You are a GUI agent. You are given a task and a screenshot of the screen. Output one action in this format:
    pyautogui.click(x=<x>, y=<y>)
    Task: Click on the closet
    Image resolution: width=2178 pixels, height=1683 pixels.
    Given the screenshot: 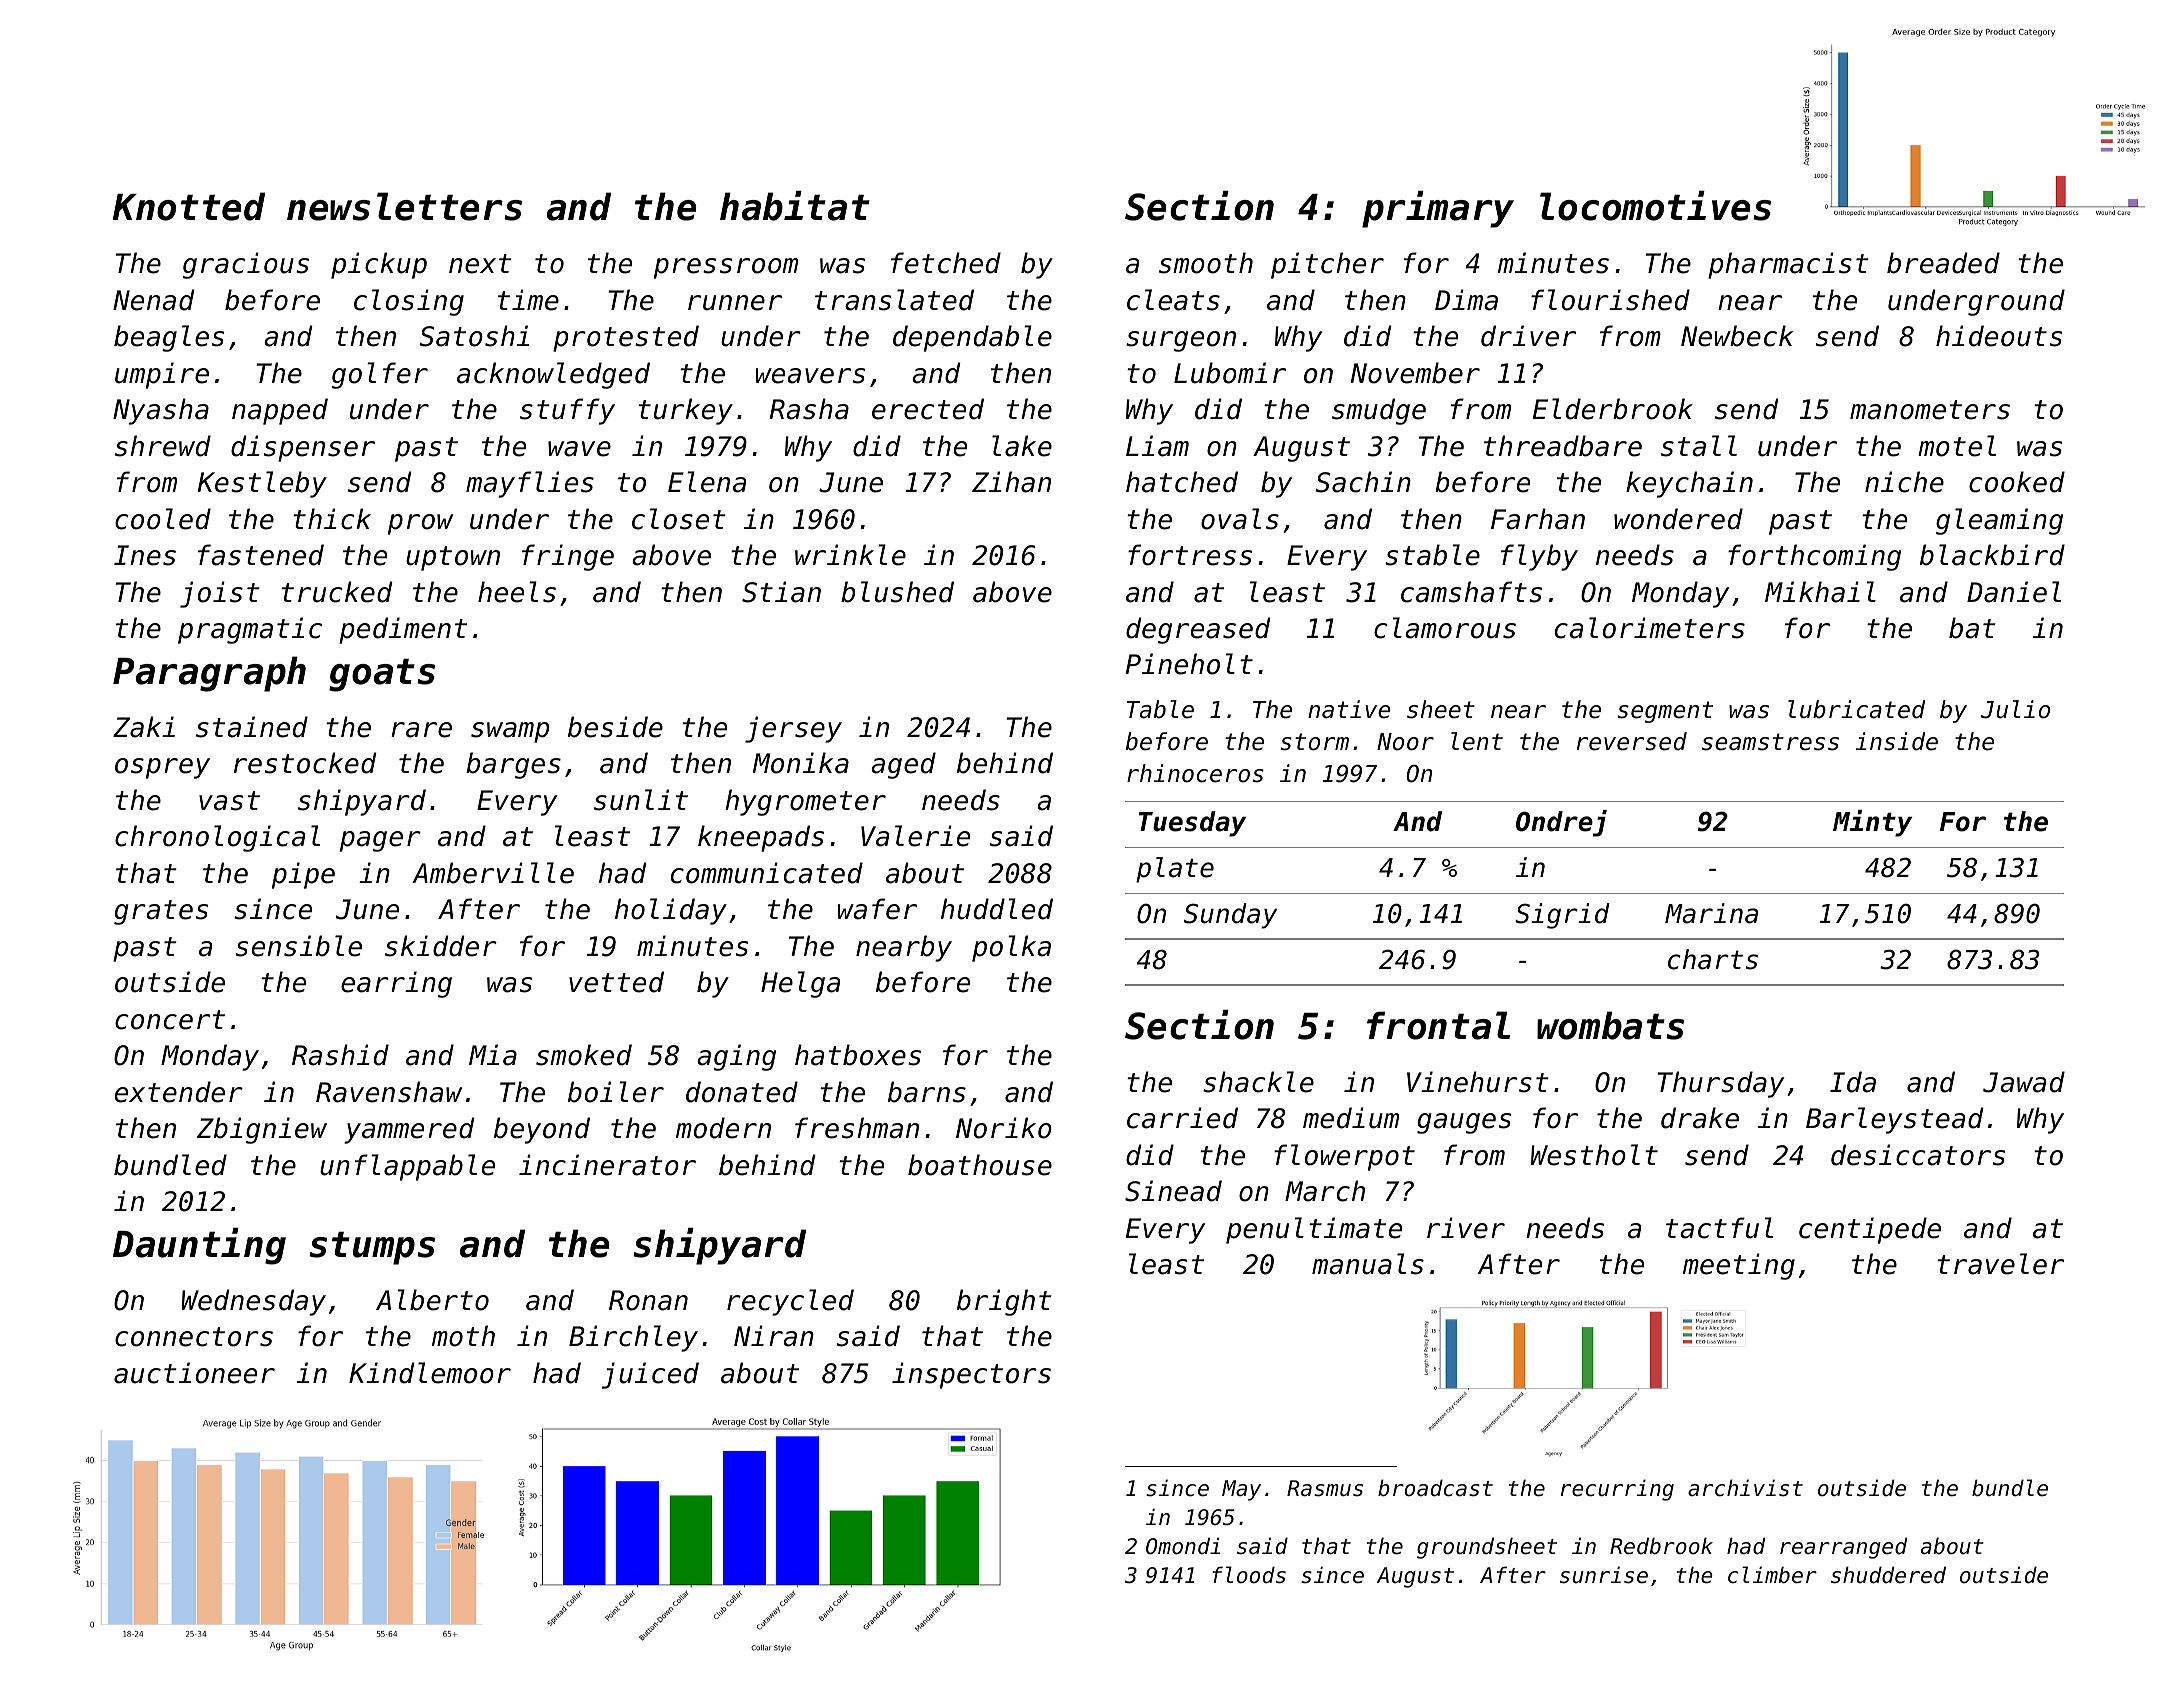 What is the action you would take?
    pyautogui.click(x=679, y=519)
